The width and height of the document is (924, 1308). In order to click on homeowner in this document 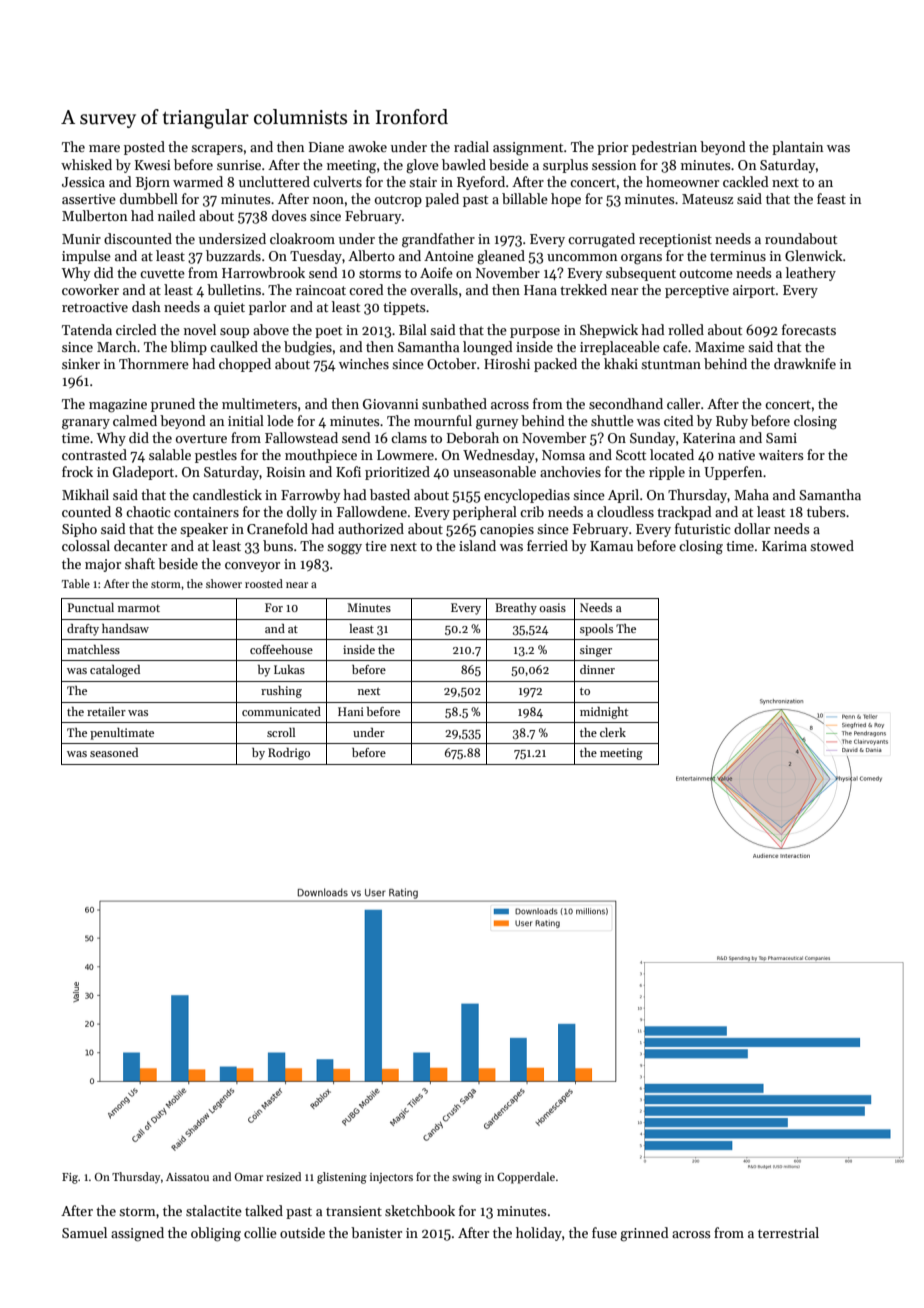, I will do `click(682, 181)`.
